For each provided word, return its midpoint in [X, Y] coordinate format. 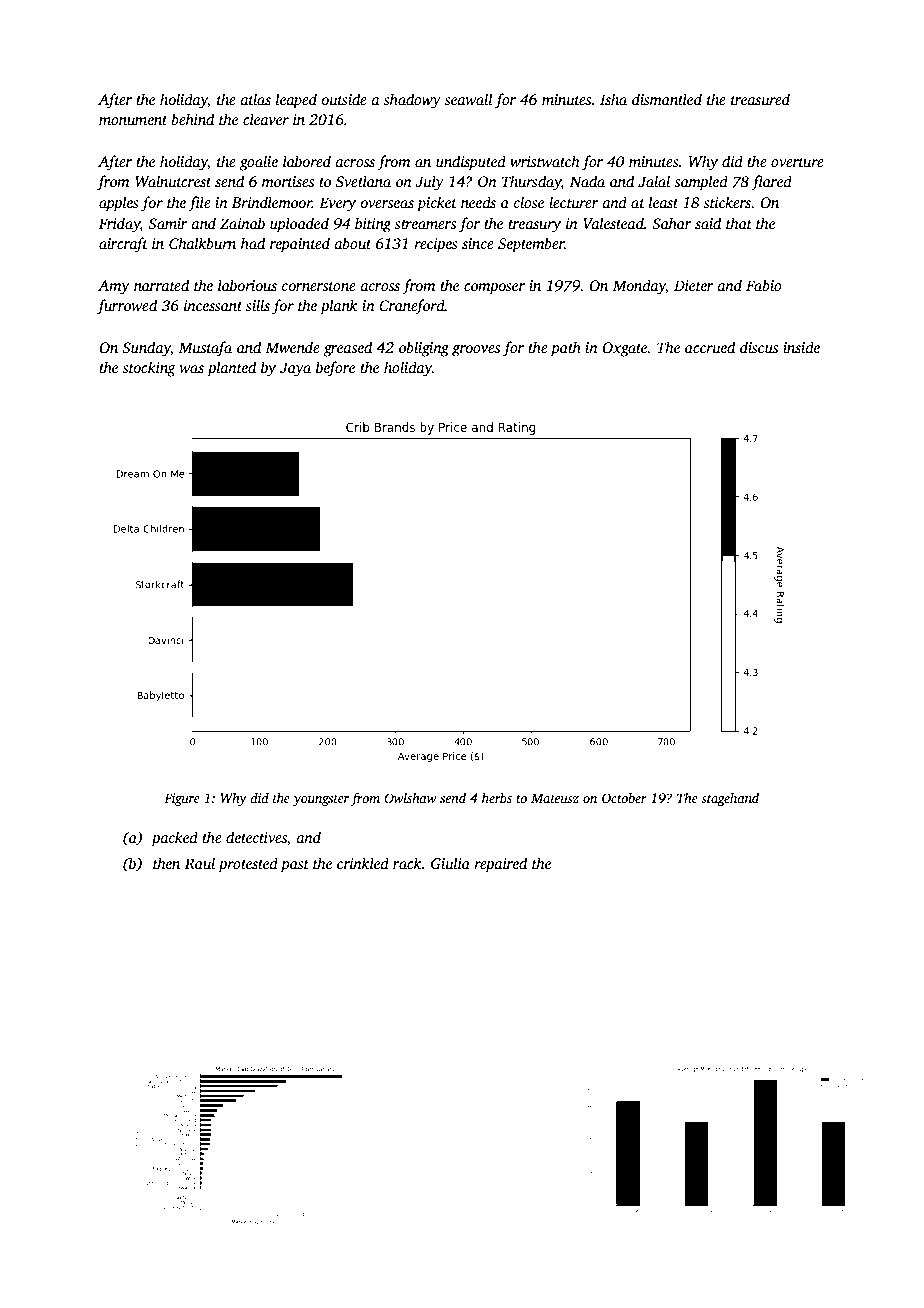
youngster [321, 800]
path [566, 349]
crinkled [363, 863]
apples [119, 204]
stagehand [730, 799]
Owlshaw [410, 798]
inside [801, 347]
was [192, 369]
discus [759, 347]
